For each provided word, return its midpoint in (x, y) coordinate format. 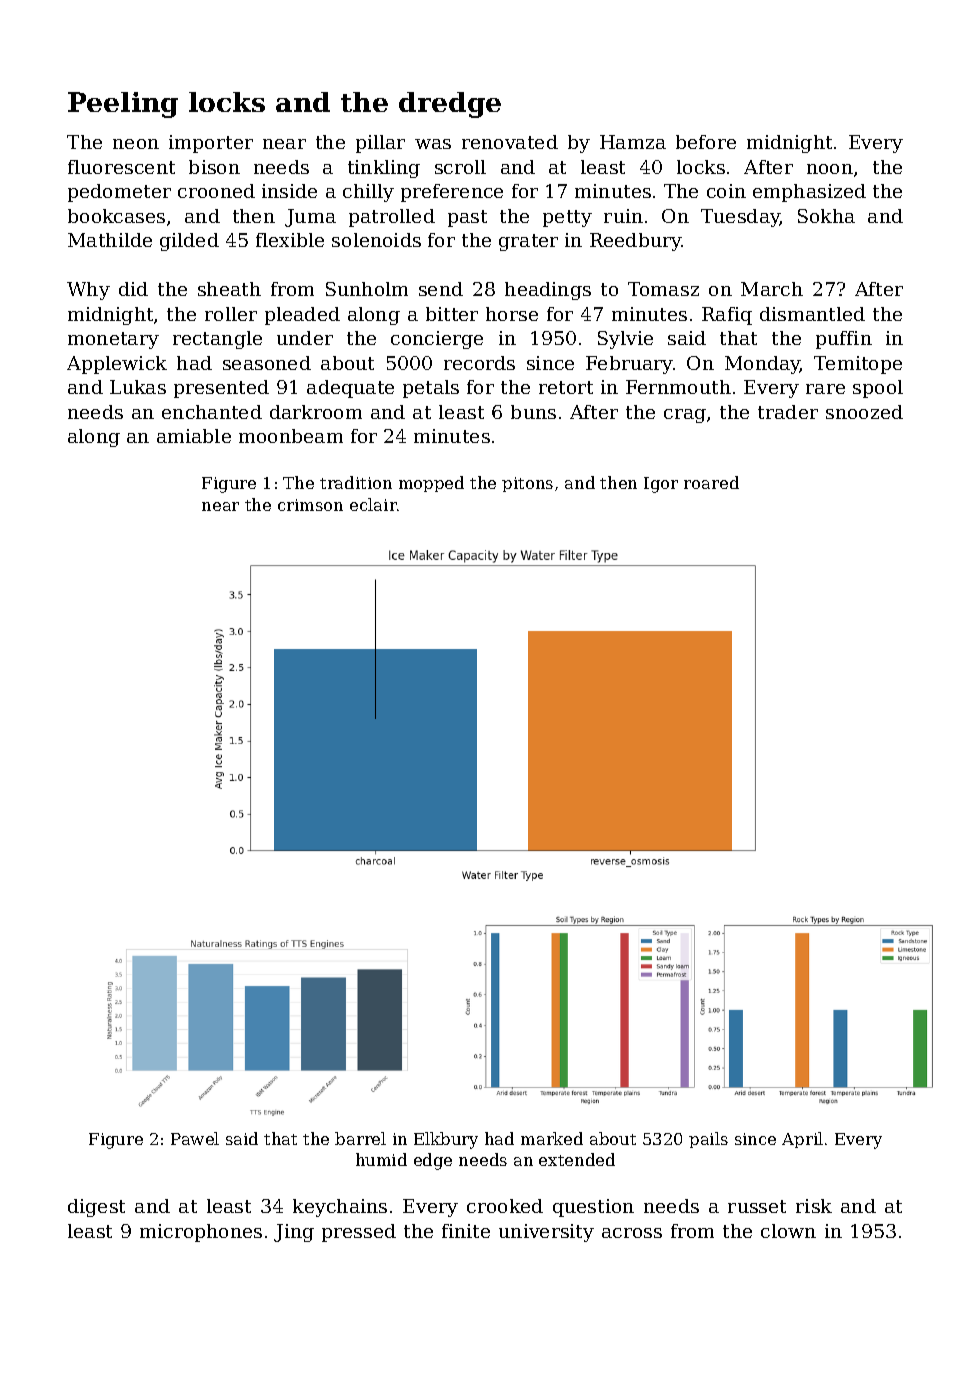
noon (830, 169)
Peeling (123, 105)
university (546, 1233)
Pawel (195, 1138)
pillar (380, 144)
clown (788, 1231)
